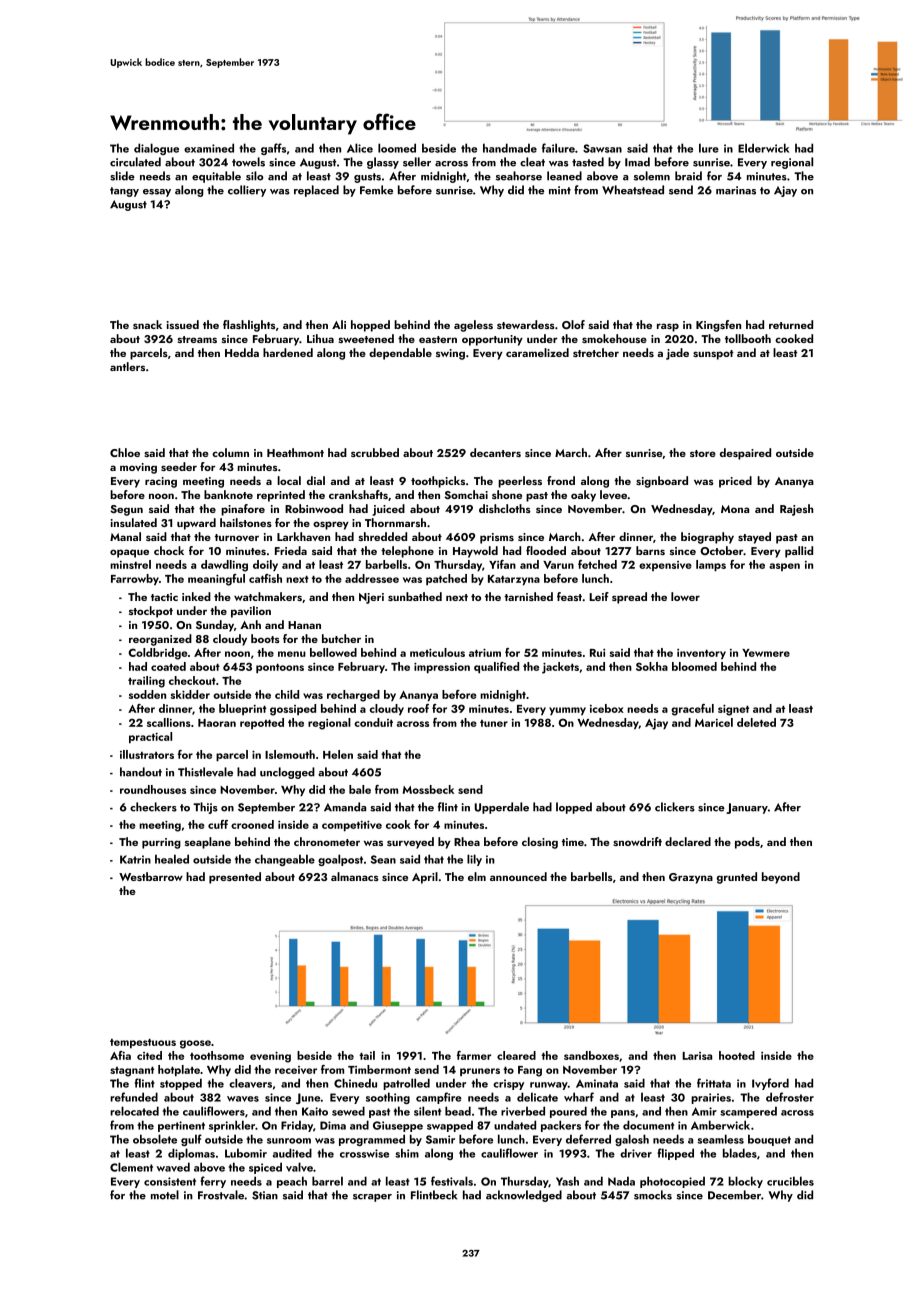 The height and width of the document is (1308, 924). Describe the element at coordinates (265, 1195) in the document. I see `Stian` at that location.
